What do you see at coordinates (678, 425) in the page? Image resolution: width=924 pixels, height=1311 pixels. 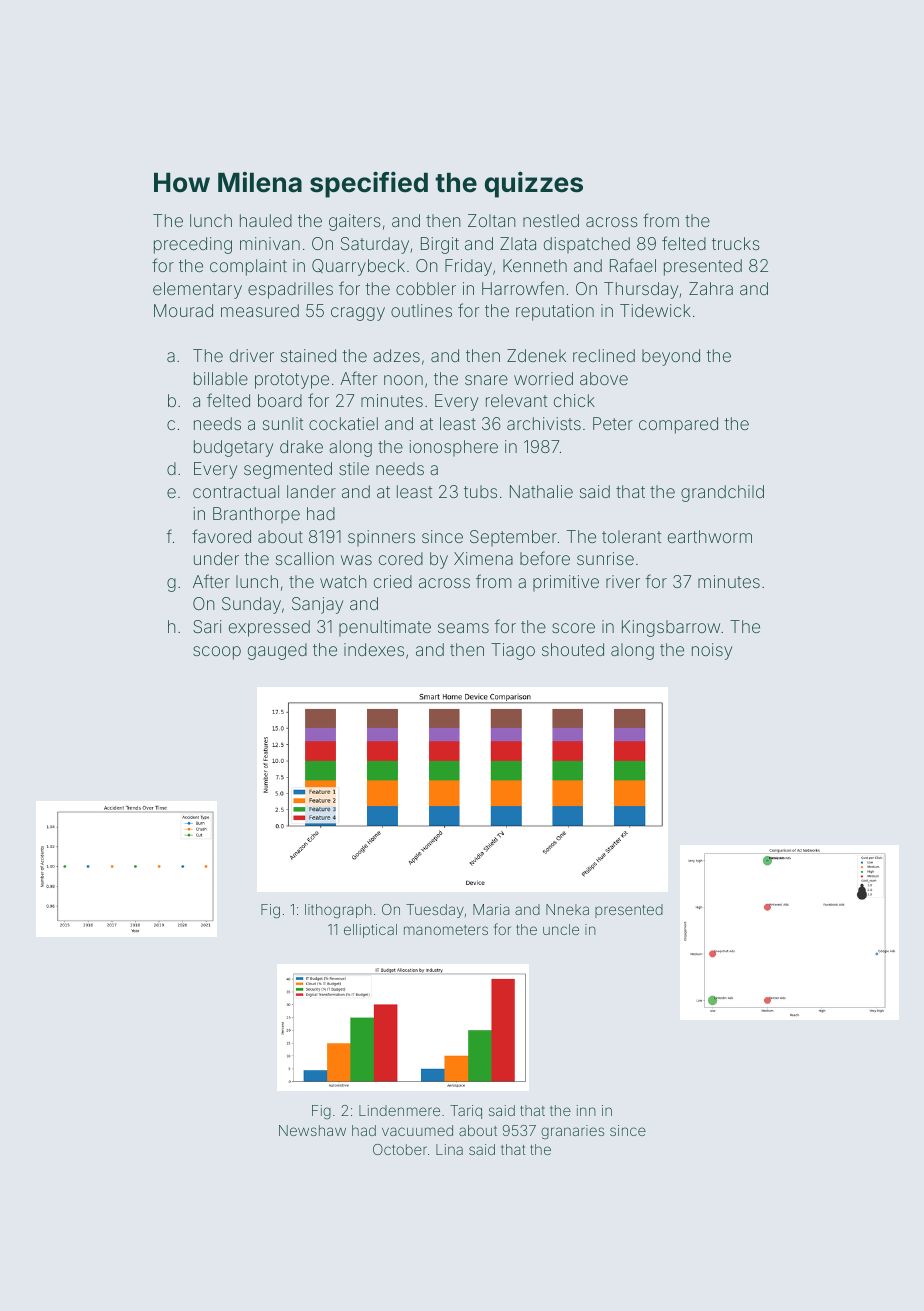 I see `compared` at bounding box center [678, 425].
